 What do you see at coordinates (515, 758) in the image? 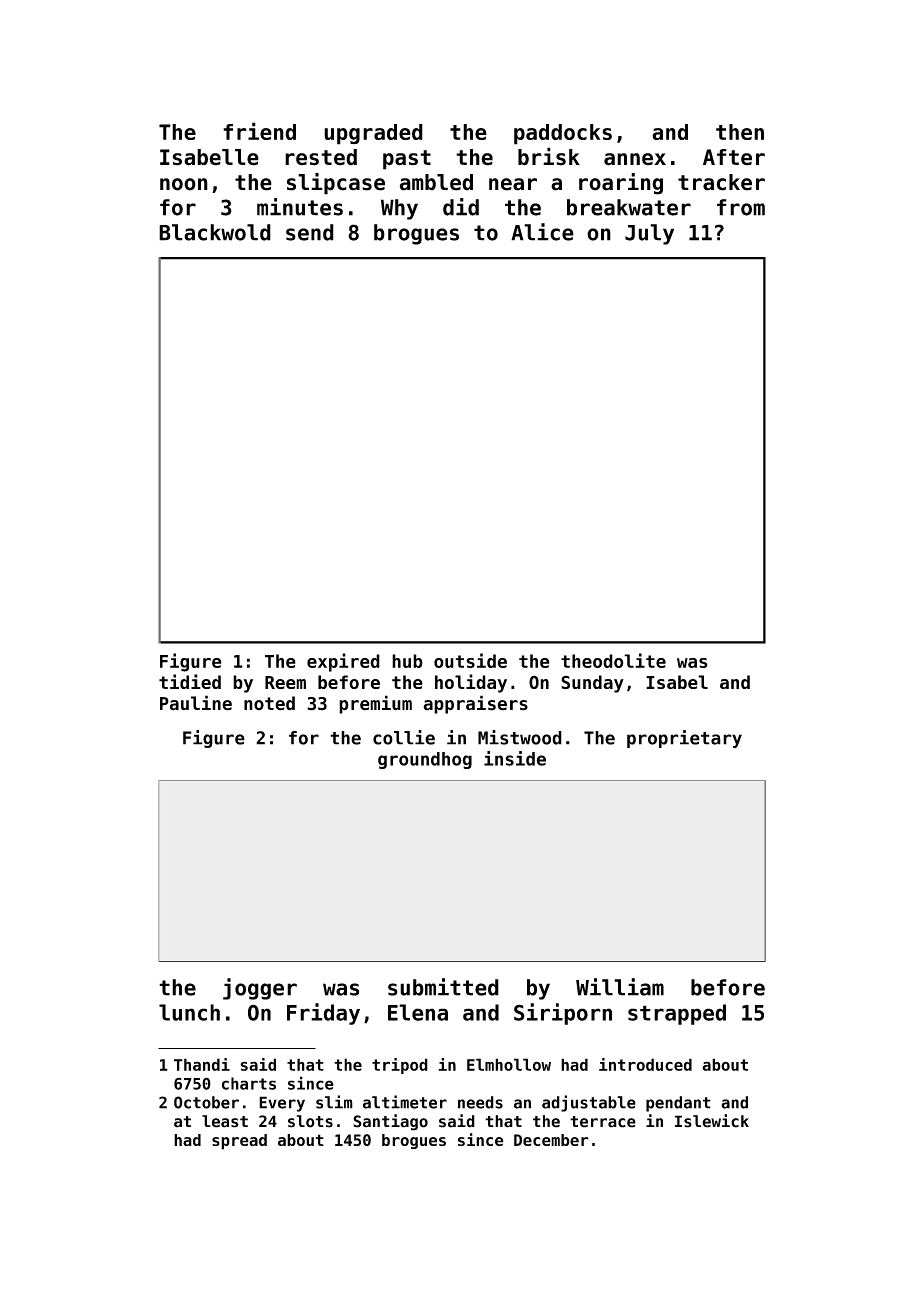
I see `inside` at bounding box center [515, 758].
